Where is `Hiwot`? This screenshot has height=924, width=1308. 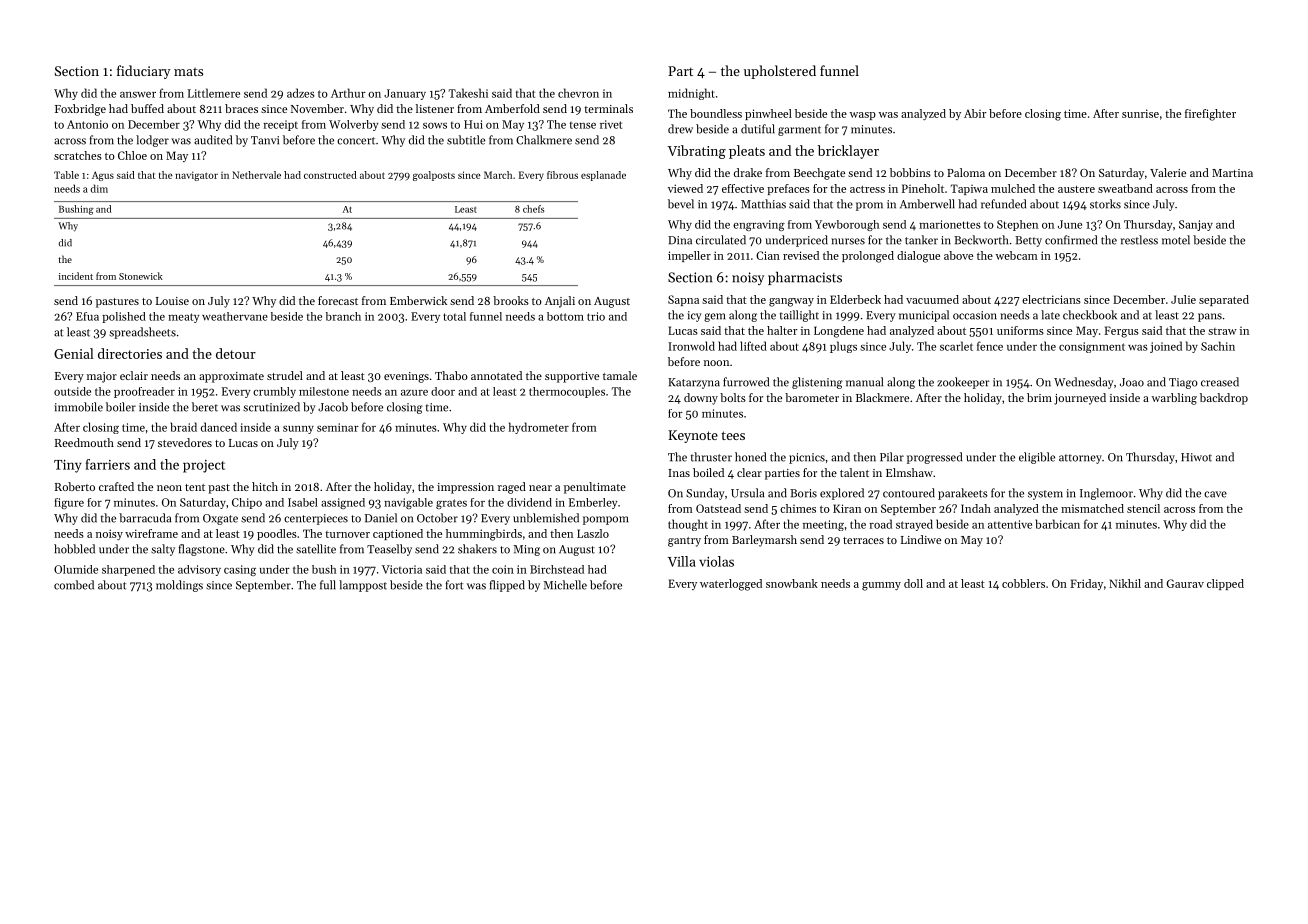 Hiwot is located at coordinates (1196, 457).
